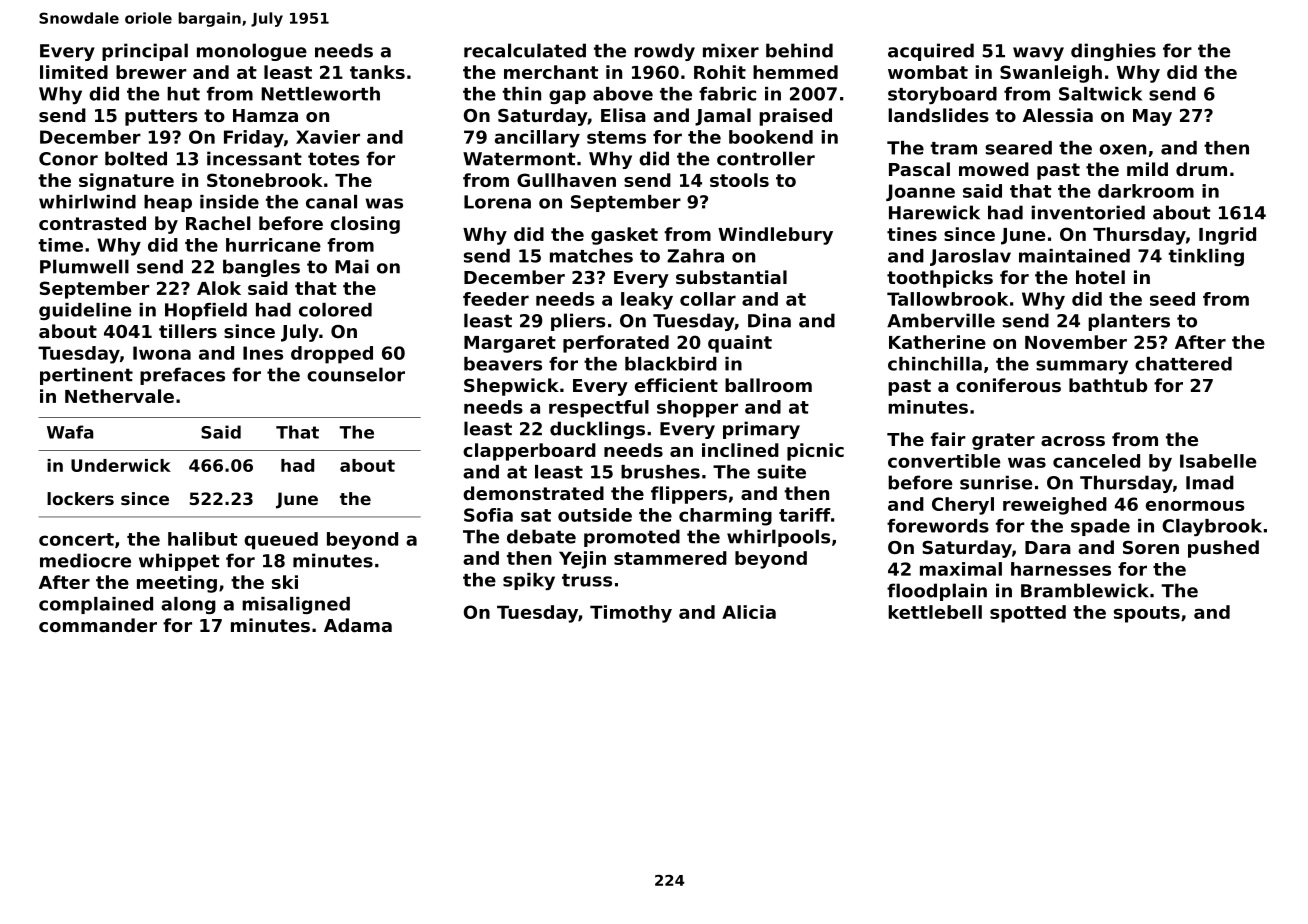 The height and width of the screenshot is (924, 1308). Describe the element at coordinates (168, 203) in the screenshot. I see `heap` at that location.
